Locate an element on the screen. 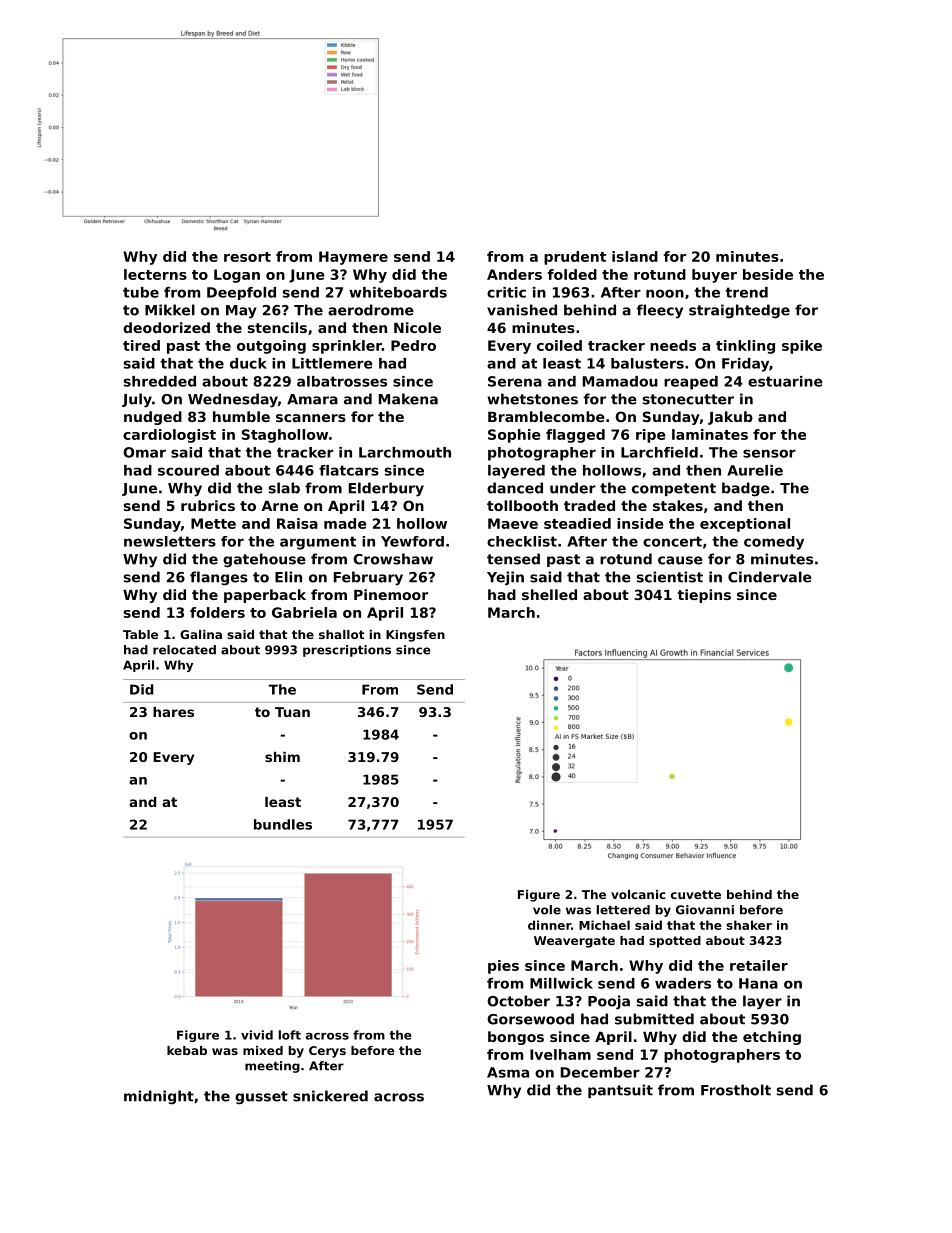 The height and width of the screenshot is (1233, 952). bundles is located at coordinates (283, 824).
